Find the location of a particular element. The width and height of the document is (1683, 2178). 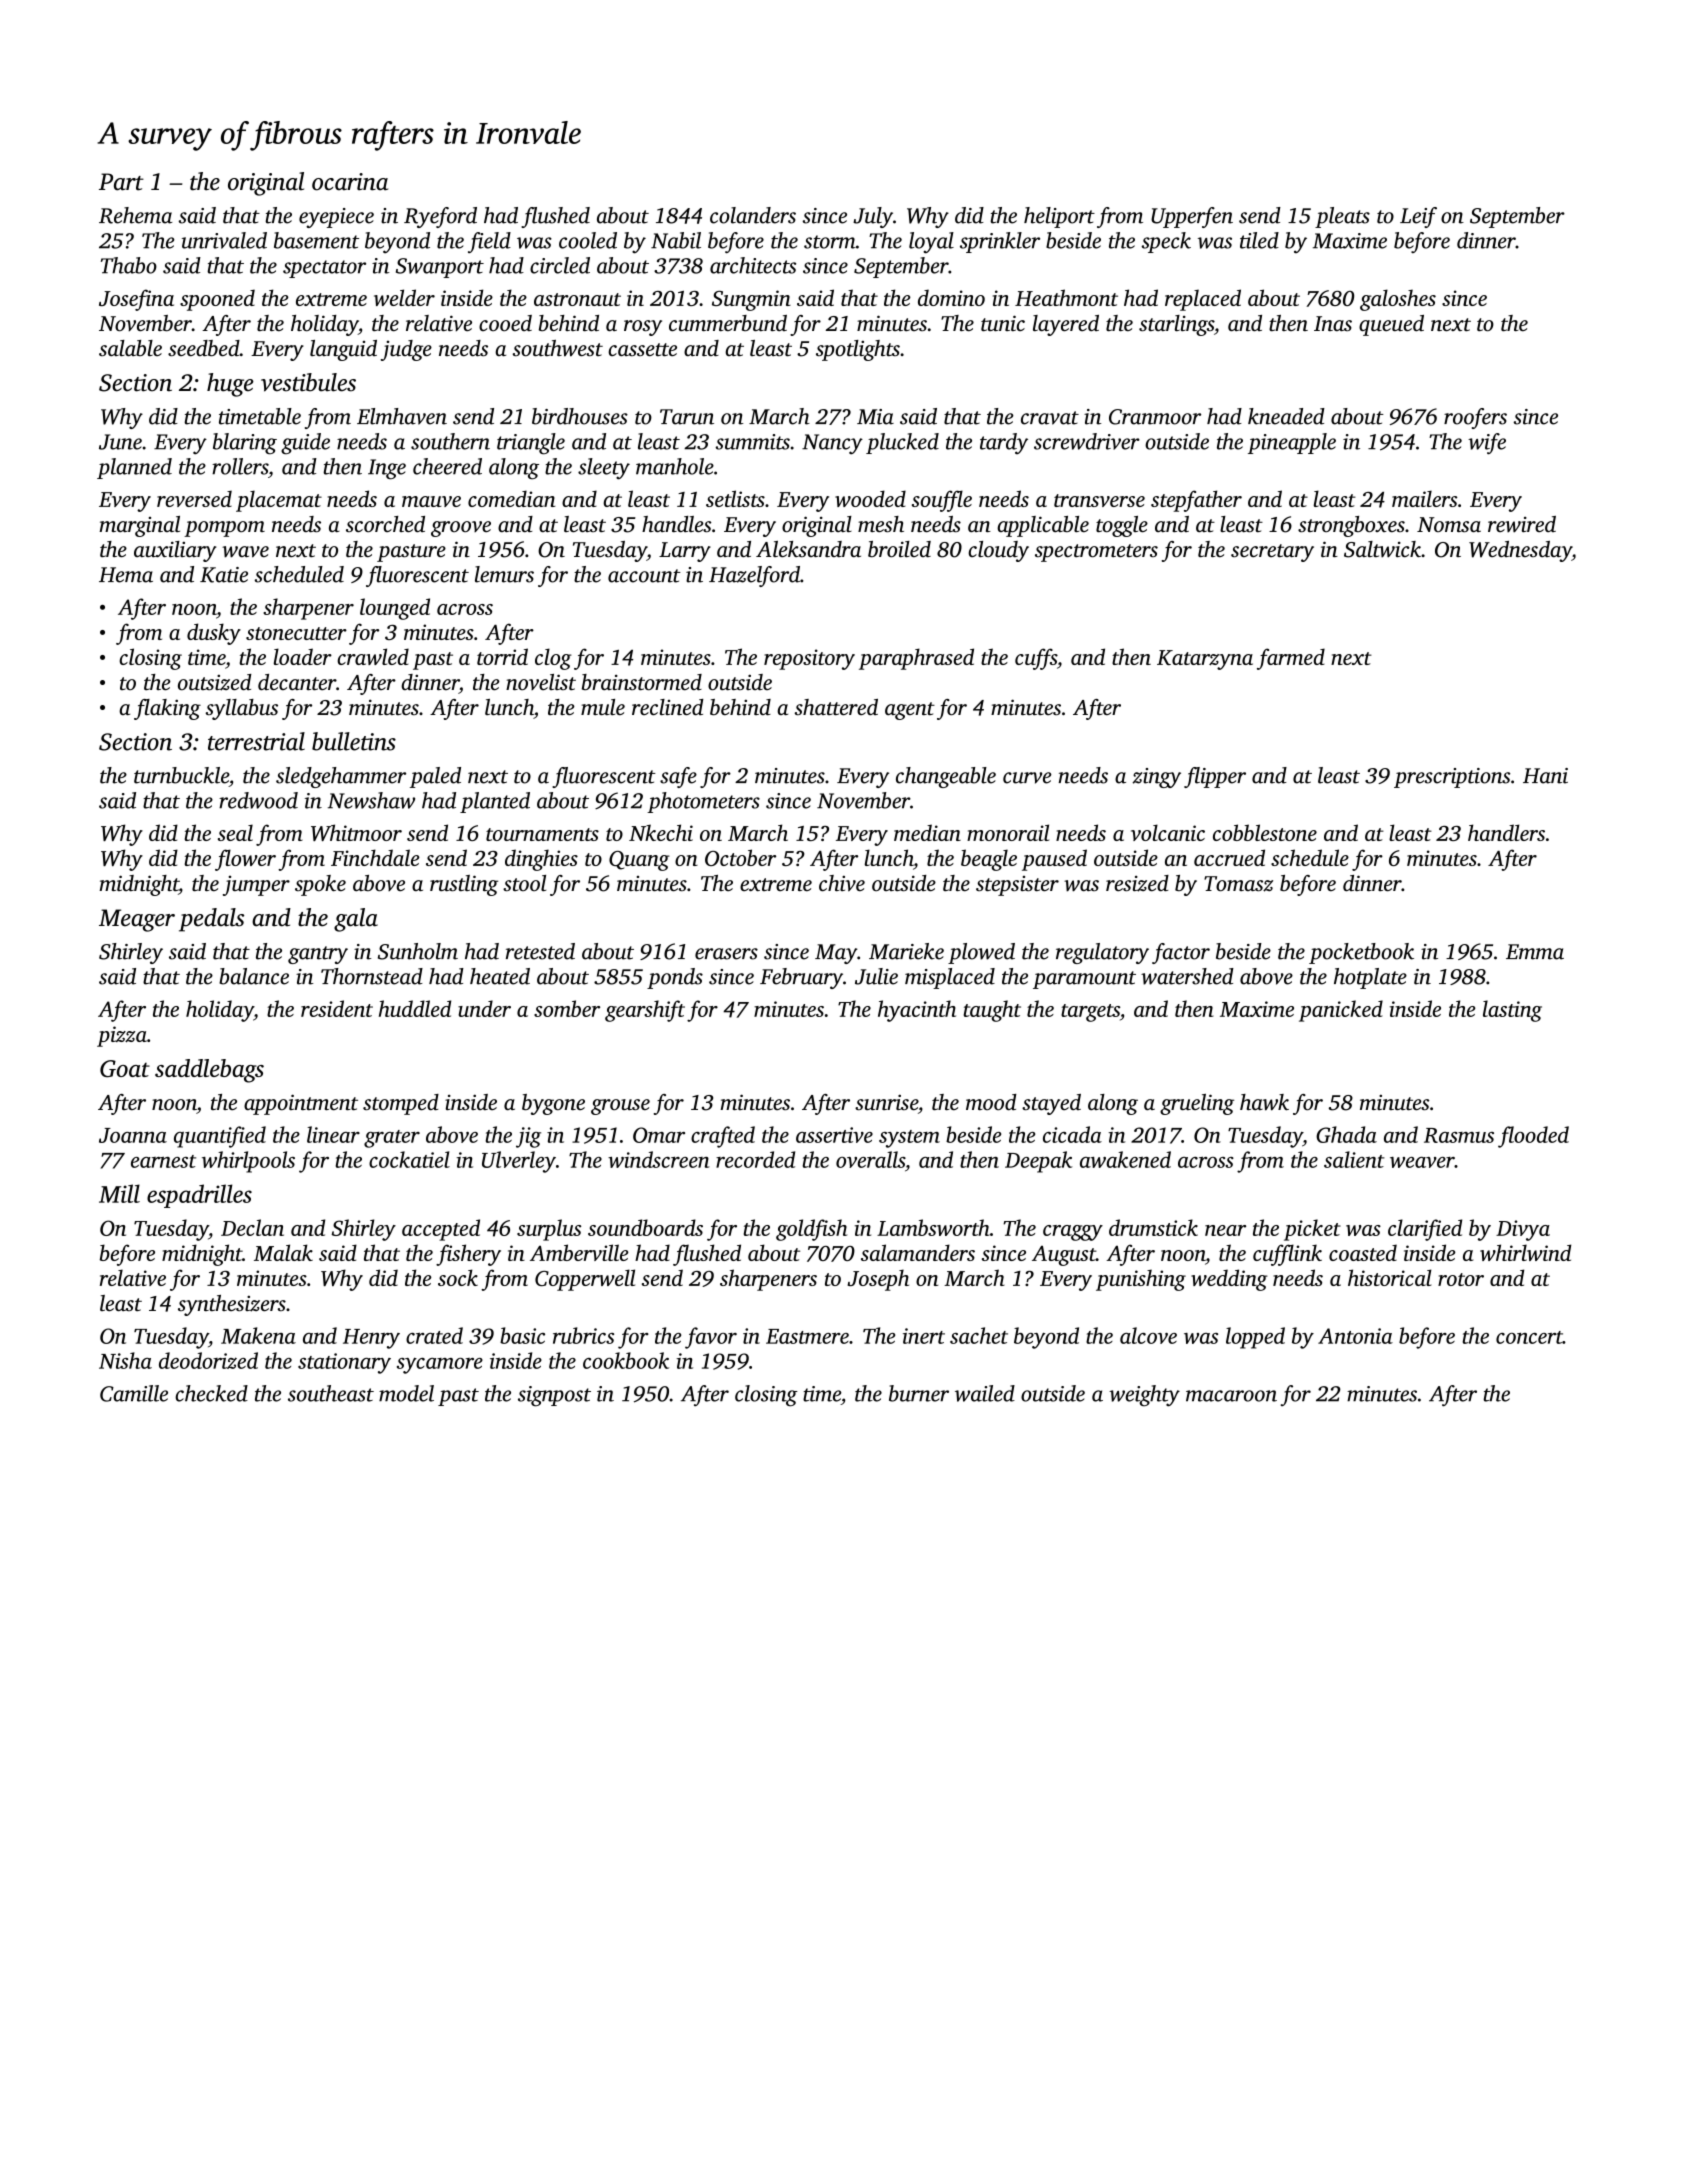

colanders is located at coordinates (753, 215).
